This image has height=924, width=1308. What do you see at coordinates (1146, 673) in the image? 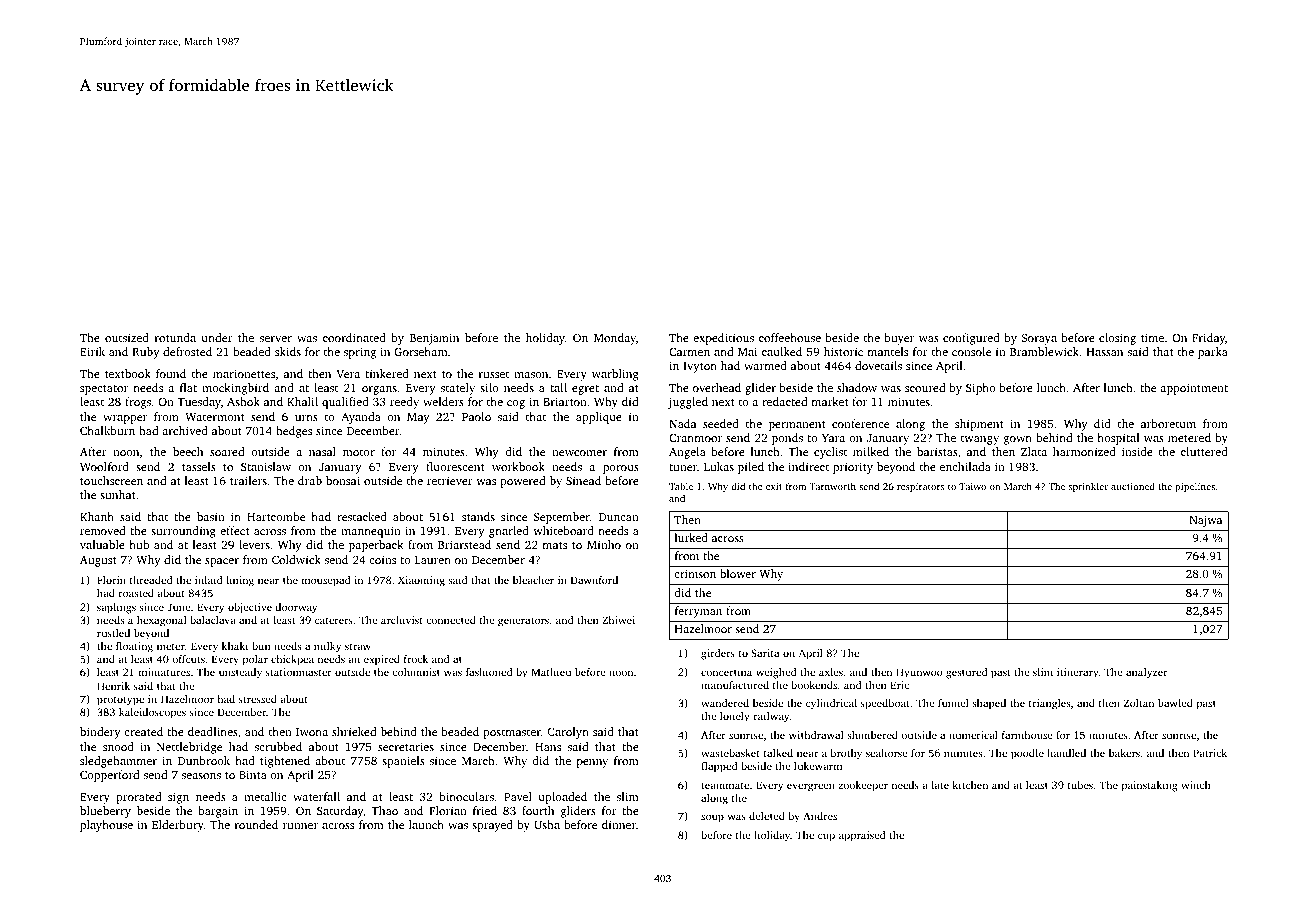
I see `analyzer` at bounding box center [1146, 673].
